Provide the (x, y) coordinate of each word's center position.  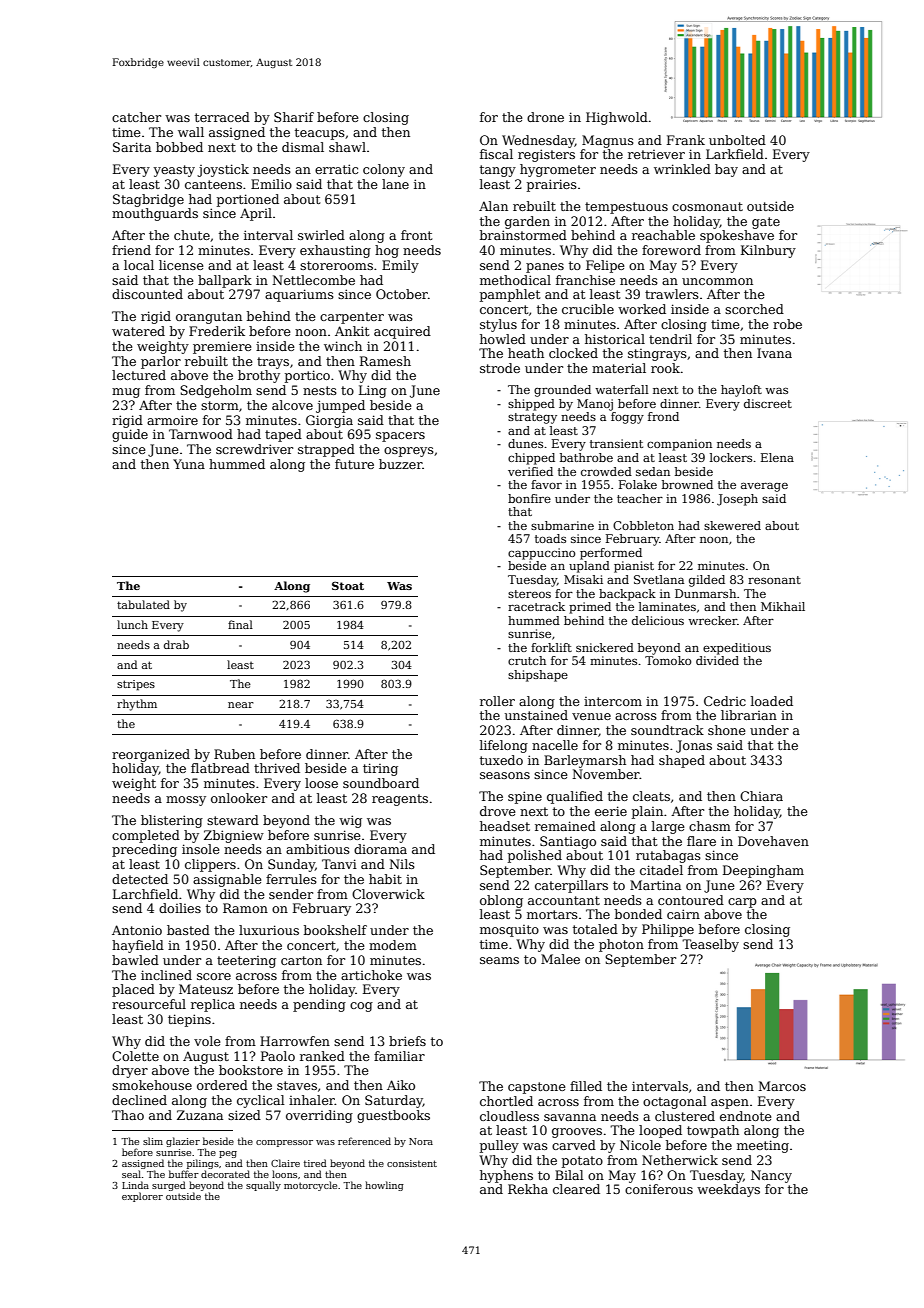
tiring (380, 769)
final (240, 624)
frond (663, 416)
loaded (772, 701)
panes (545, 268)
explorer (142, 1197)
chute (192, 235)
